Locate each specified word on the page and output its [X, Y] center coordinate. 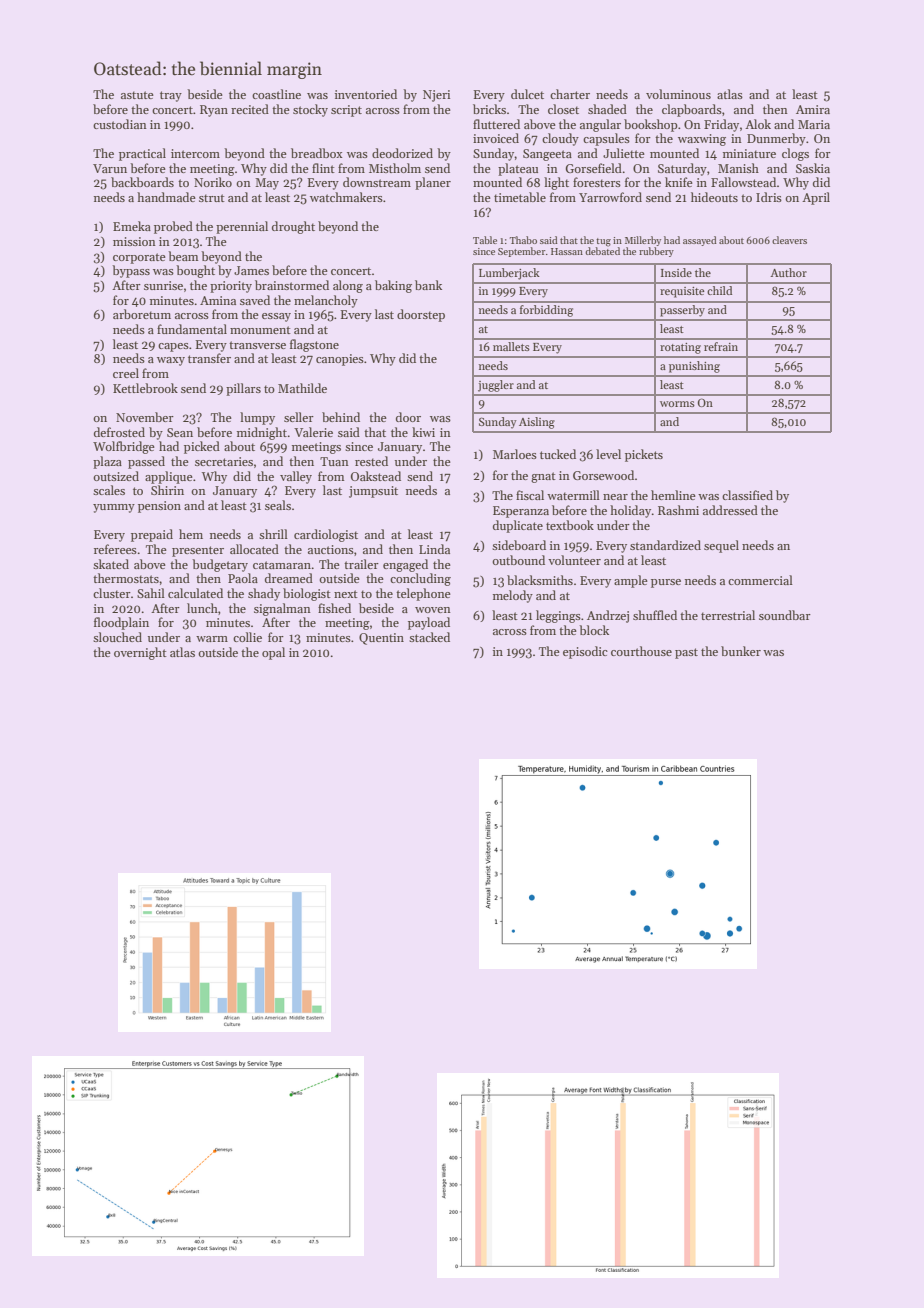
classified [747, 495]
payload [429, 623]
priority [231, 287]
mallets [511, 346]
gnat [543, 477]
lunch [202, 608]
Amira [813, 109]
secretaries [224, 461]
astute [137, 95]
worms [677, 404]
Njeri [436, 96]
